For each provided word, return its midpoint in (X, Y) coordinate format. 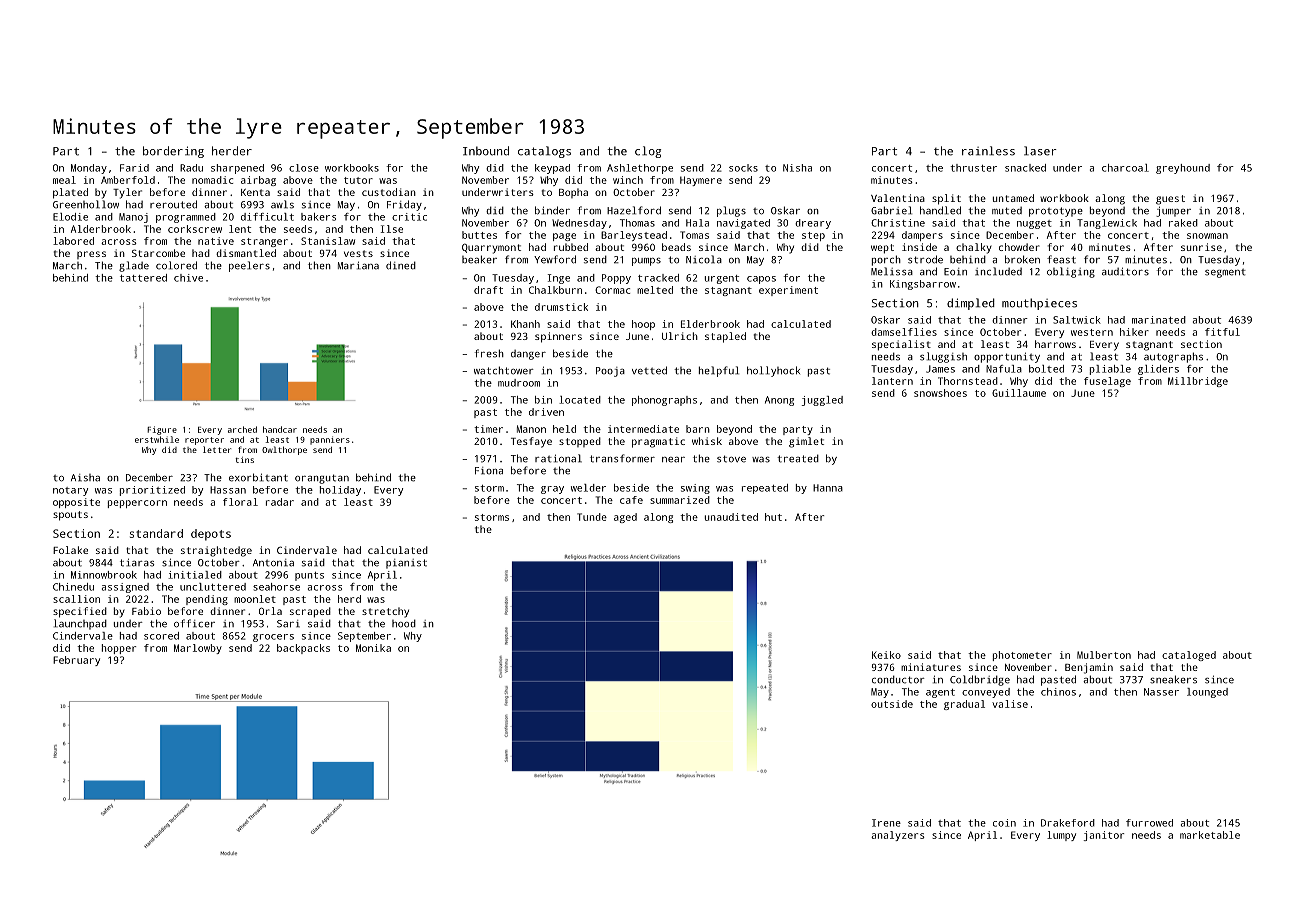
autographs (1173, 357)
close (304, 168)
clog (648, 152)
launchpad (80, 624)
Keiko (886, 655)
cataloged (1189, 656)
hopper (119, 649)
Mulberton (1104, 655)
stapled (725, 337)
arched (242, 429)
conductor (898, 679)
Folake (70, 550)
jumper (1173, 211)
